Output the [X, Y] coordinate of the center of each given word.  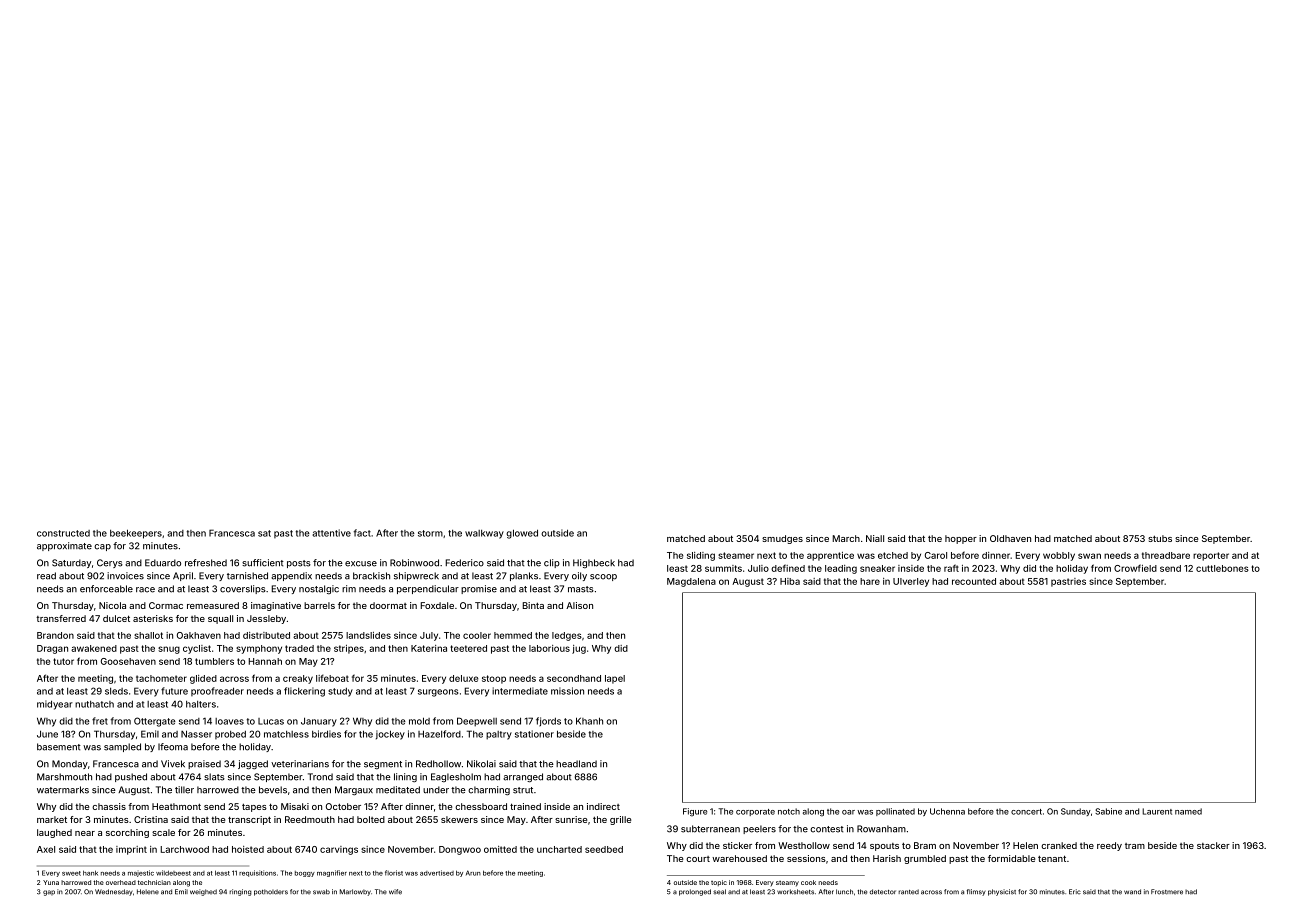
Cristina [151, 819]
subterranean [710, 829]
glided [203, 679]
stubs [1160, 538]
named [1188, 811]
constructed [63, 533]
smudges [782, 539]
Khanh [589, 721]
